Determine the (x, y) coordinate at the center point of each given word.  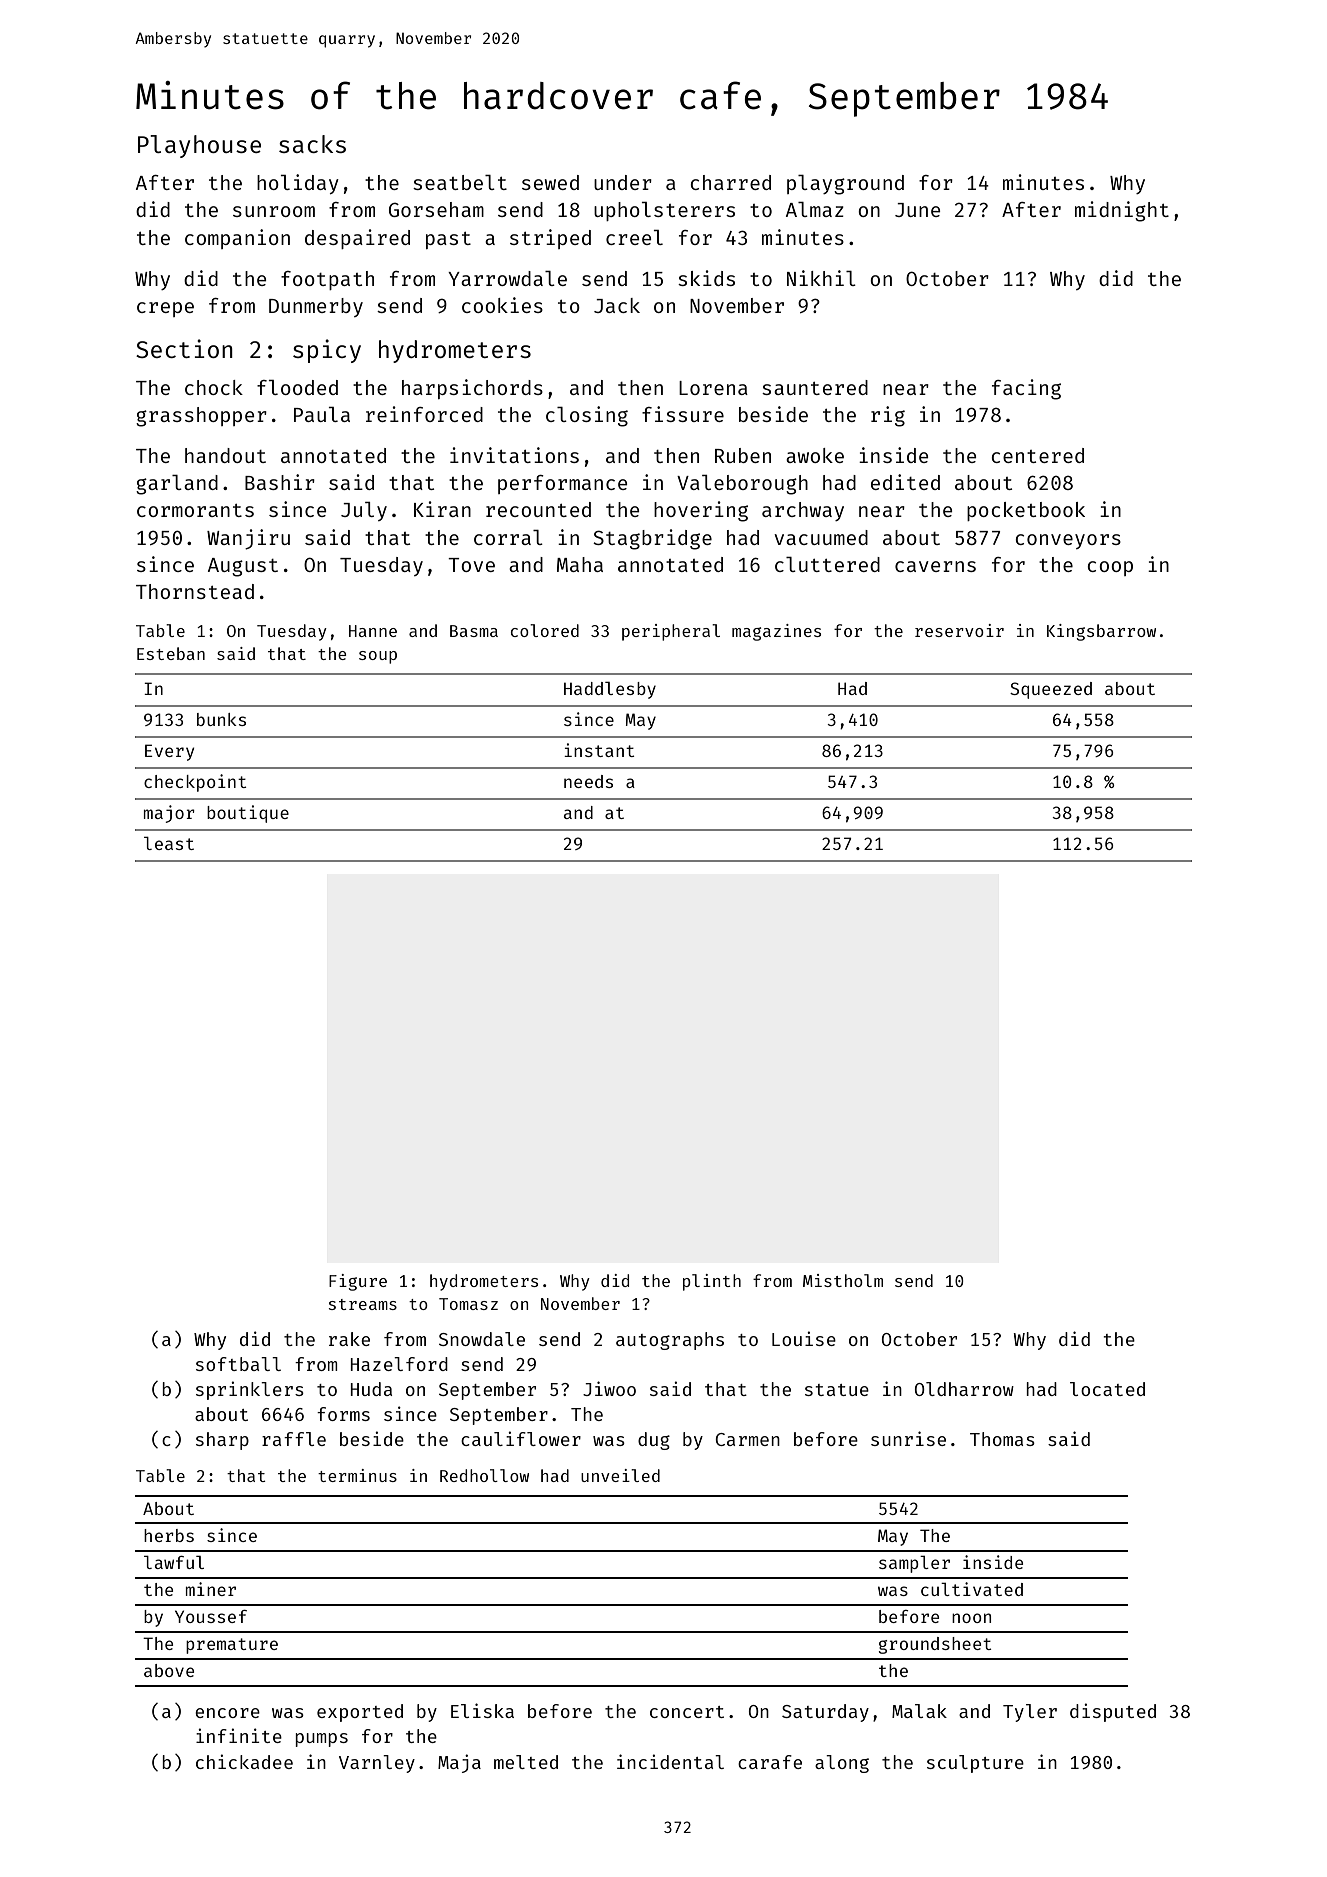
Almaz (815, 209)
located (1107, 1389)
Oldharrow (964, 1389)
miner (211, 1589)
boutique (248, 814)
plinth (712, 1282)
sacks (312, 144)
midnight (1122, 211)
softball (238, 1364)
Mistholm (843, 1280)
